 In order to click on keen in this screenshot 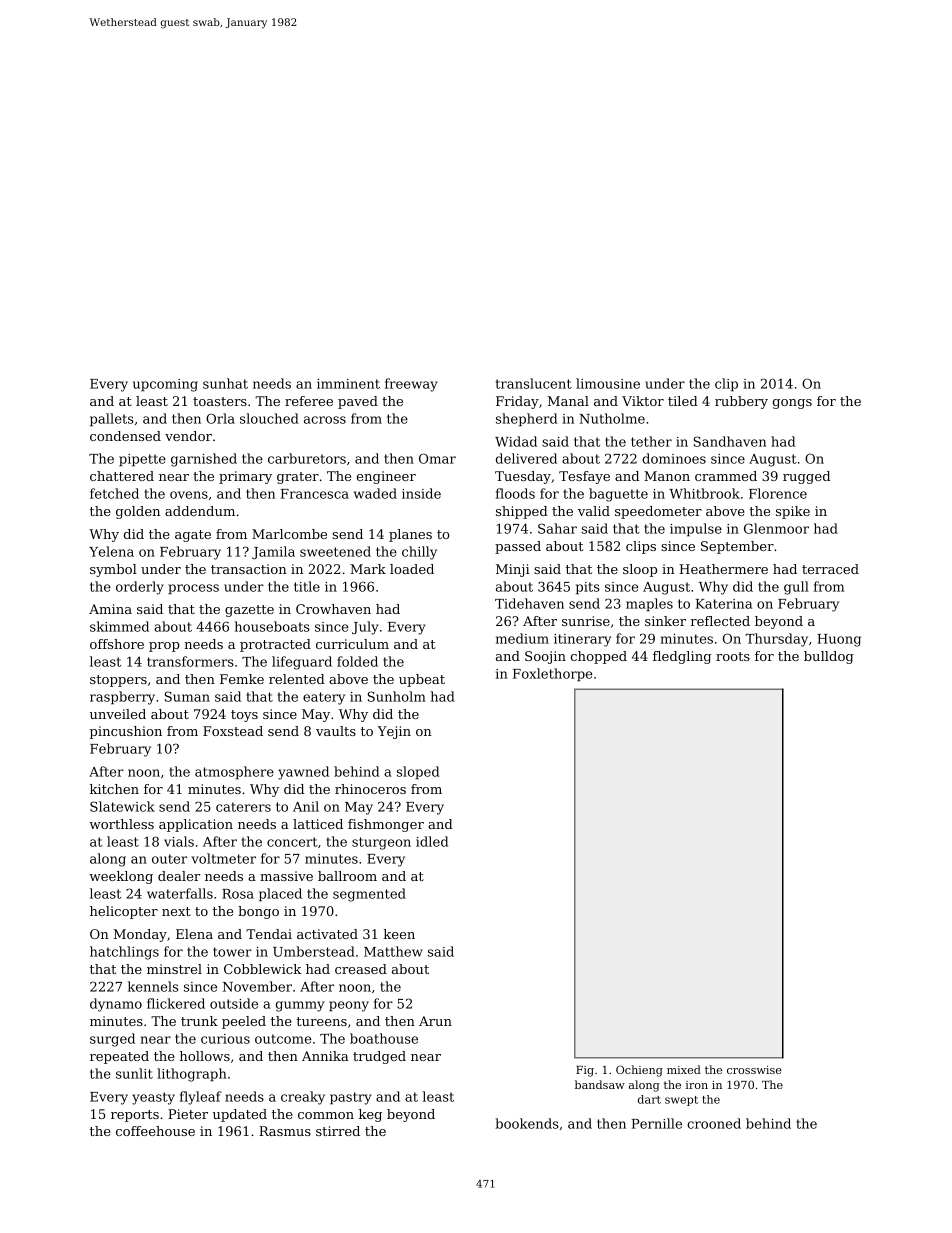, I will do `click(399, 934)`.
